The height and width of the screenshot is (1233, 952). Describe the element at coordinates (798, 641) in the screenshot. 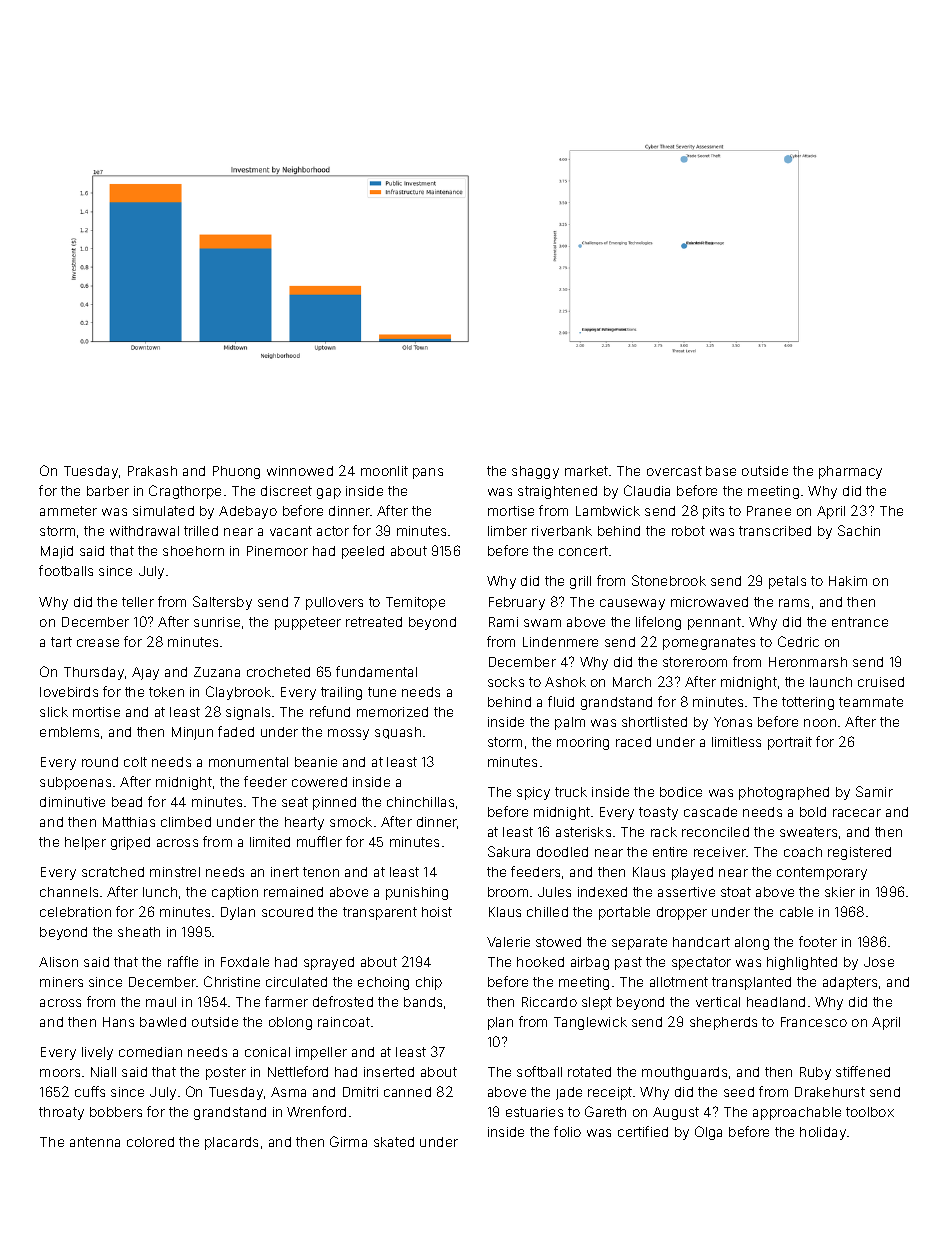

I see `Cedric` at that location.
